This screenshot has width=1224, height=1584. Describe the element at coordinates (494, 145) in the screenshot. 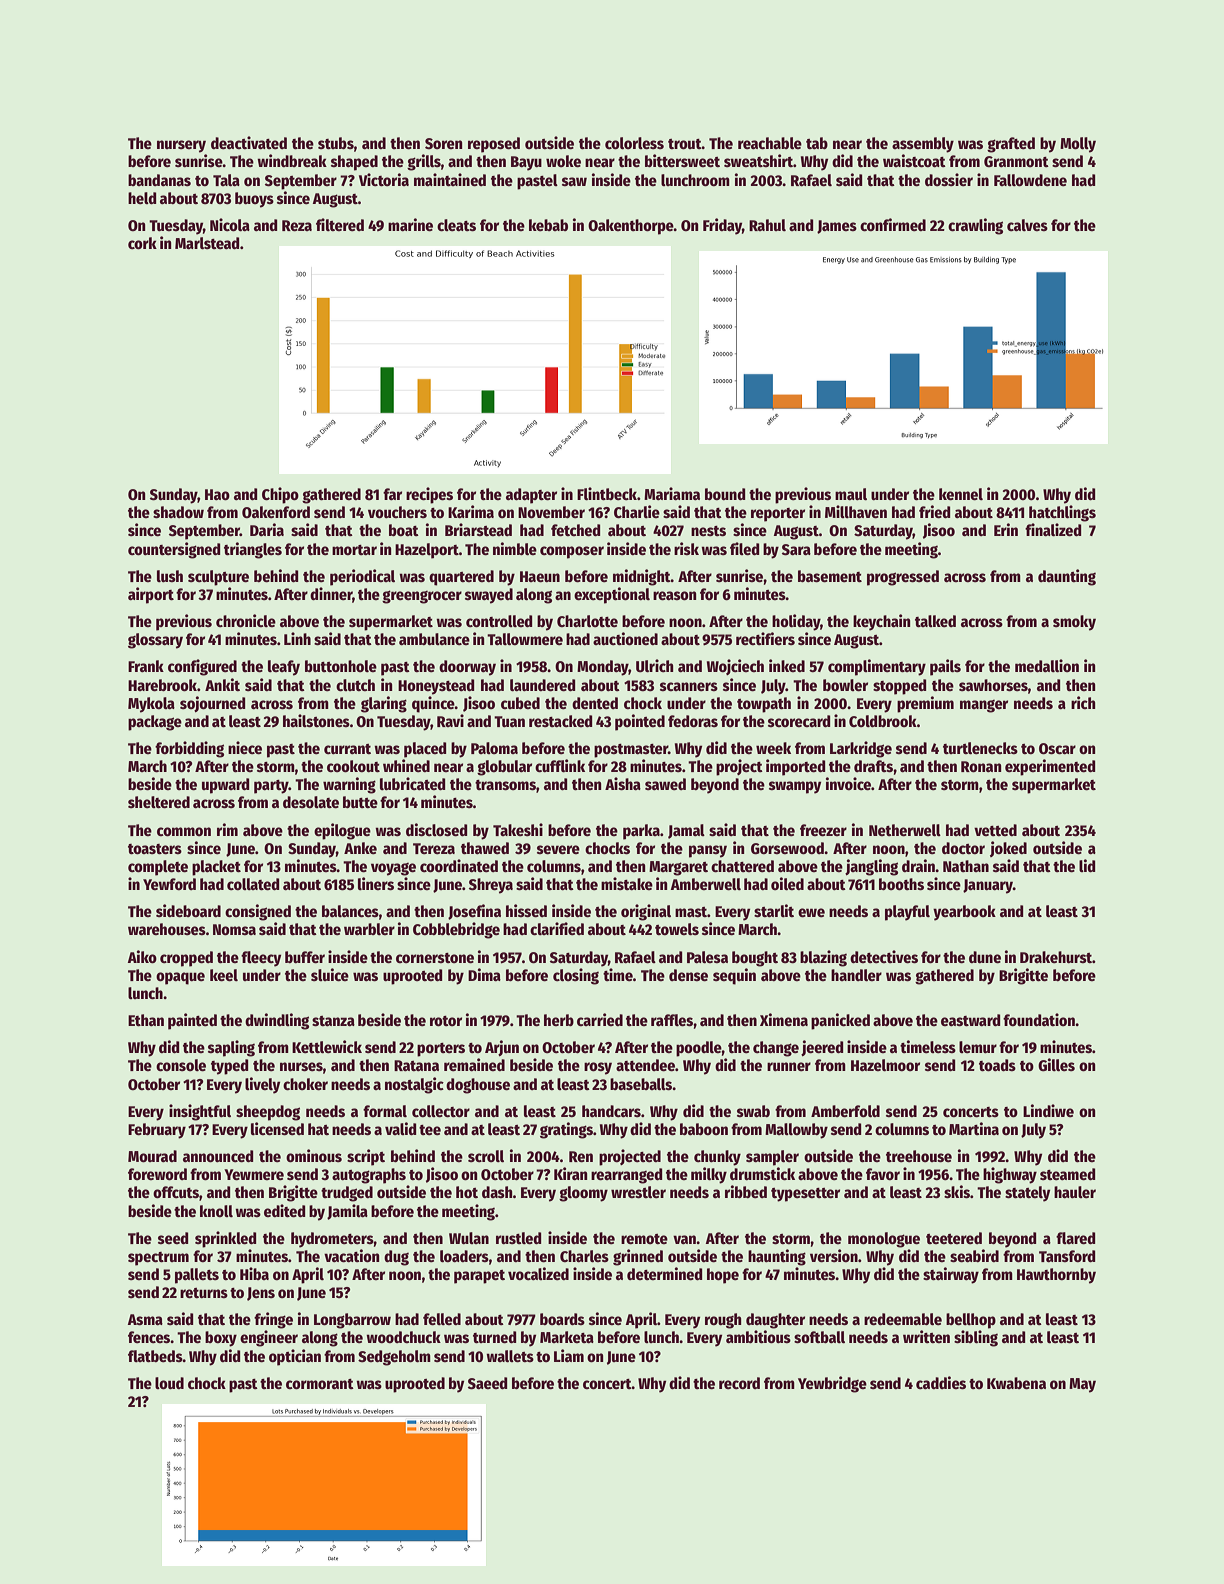

I see `reposed` at that location.
